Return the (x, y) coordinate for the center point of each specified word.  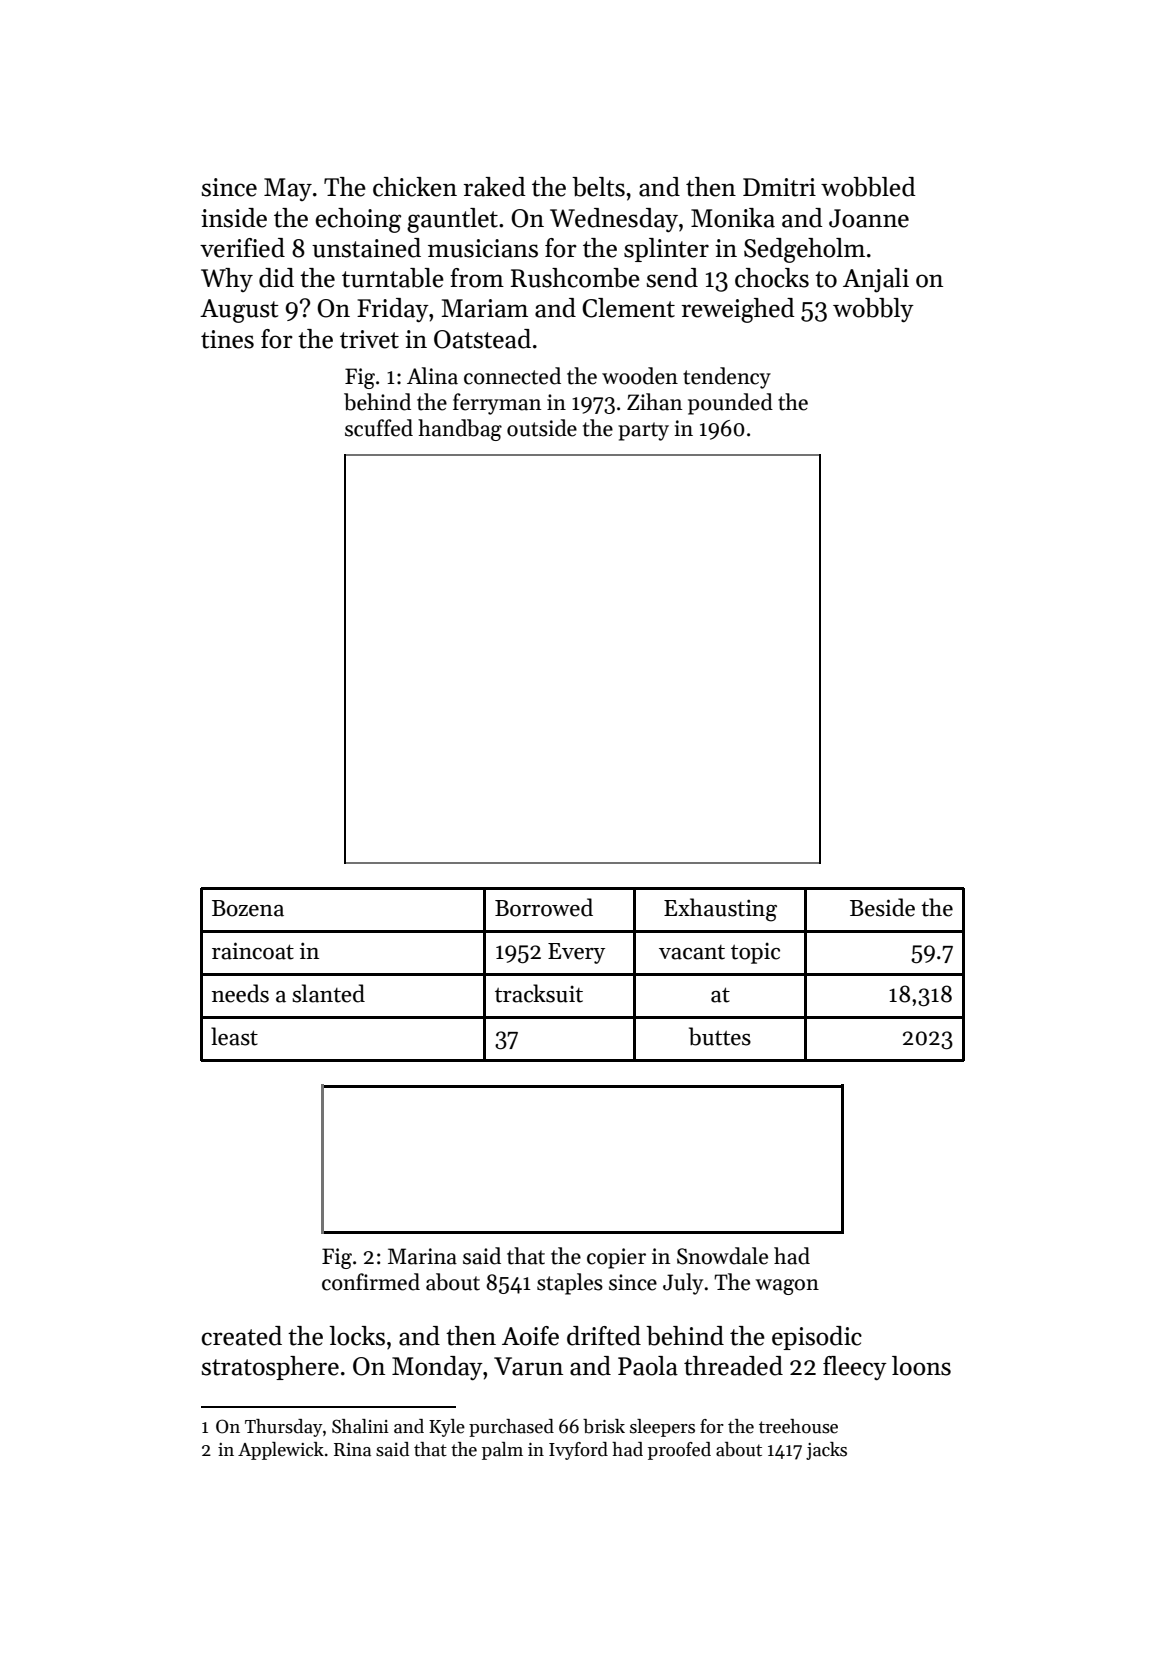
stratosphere (270, 1368)
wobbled (868, 187)
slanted (328, 993)
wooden (640, 376)
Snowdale (722, 1256)
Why (227, 280)
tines (227, 339)
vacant (692, 952)
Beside (882, 907)
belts (598, 187)
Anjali (876, 280)
